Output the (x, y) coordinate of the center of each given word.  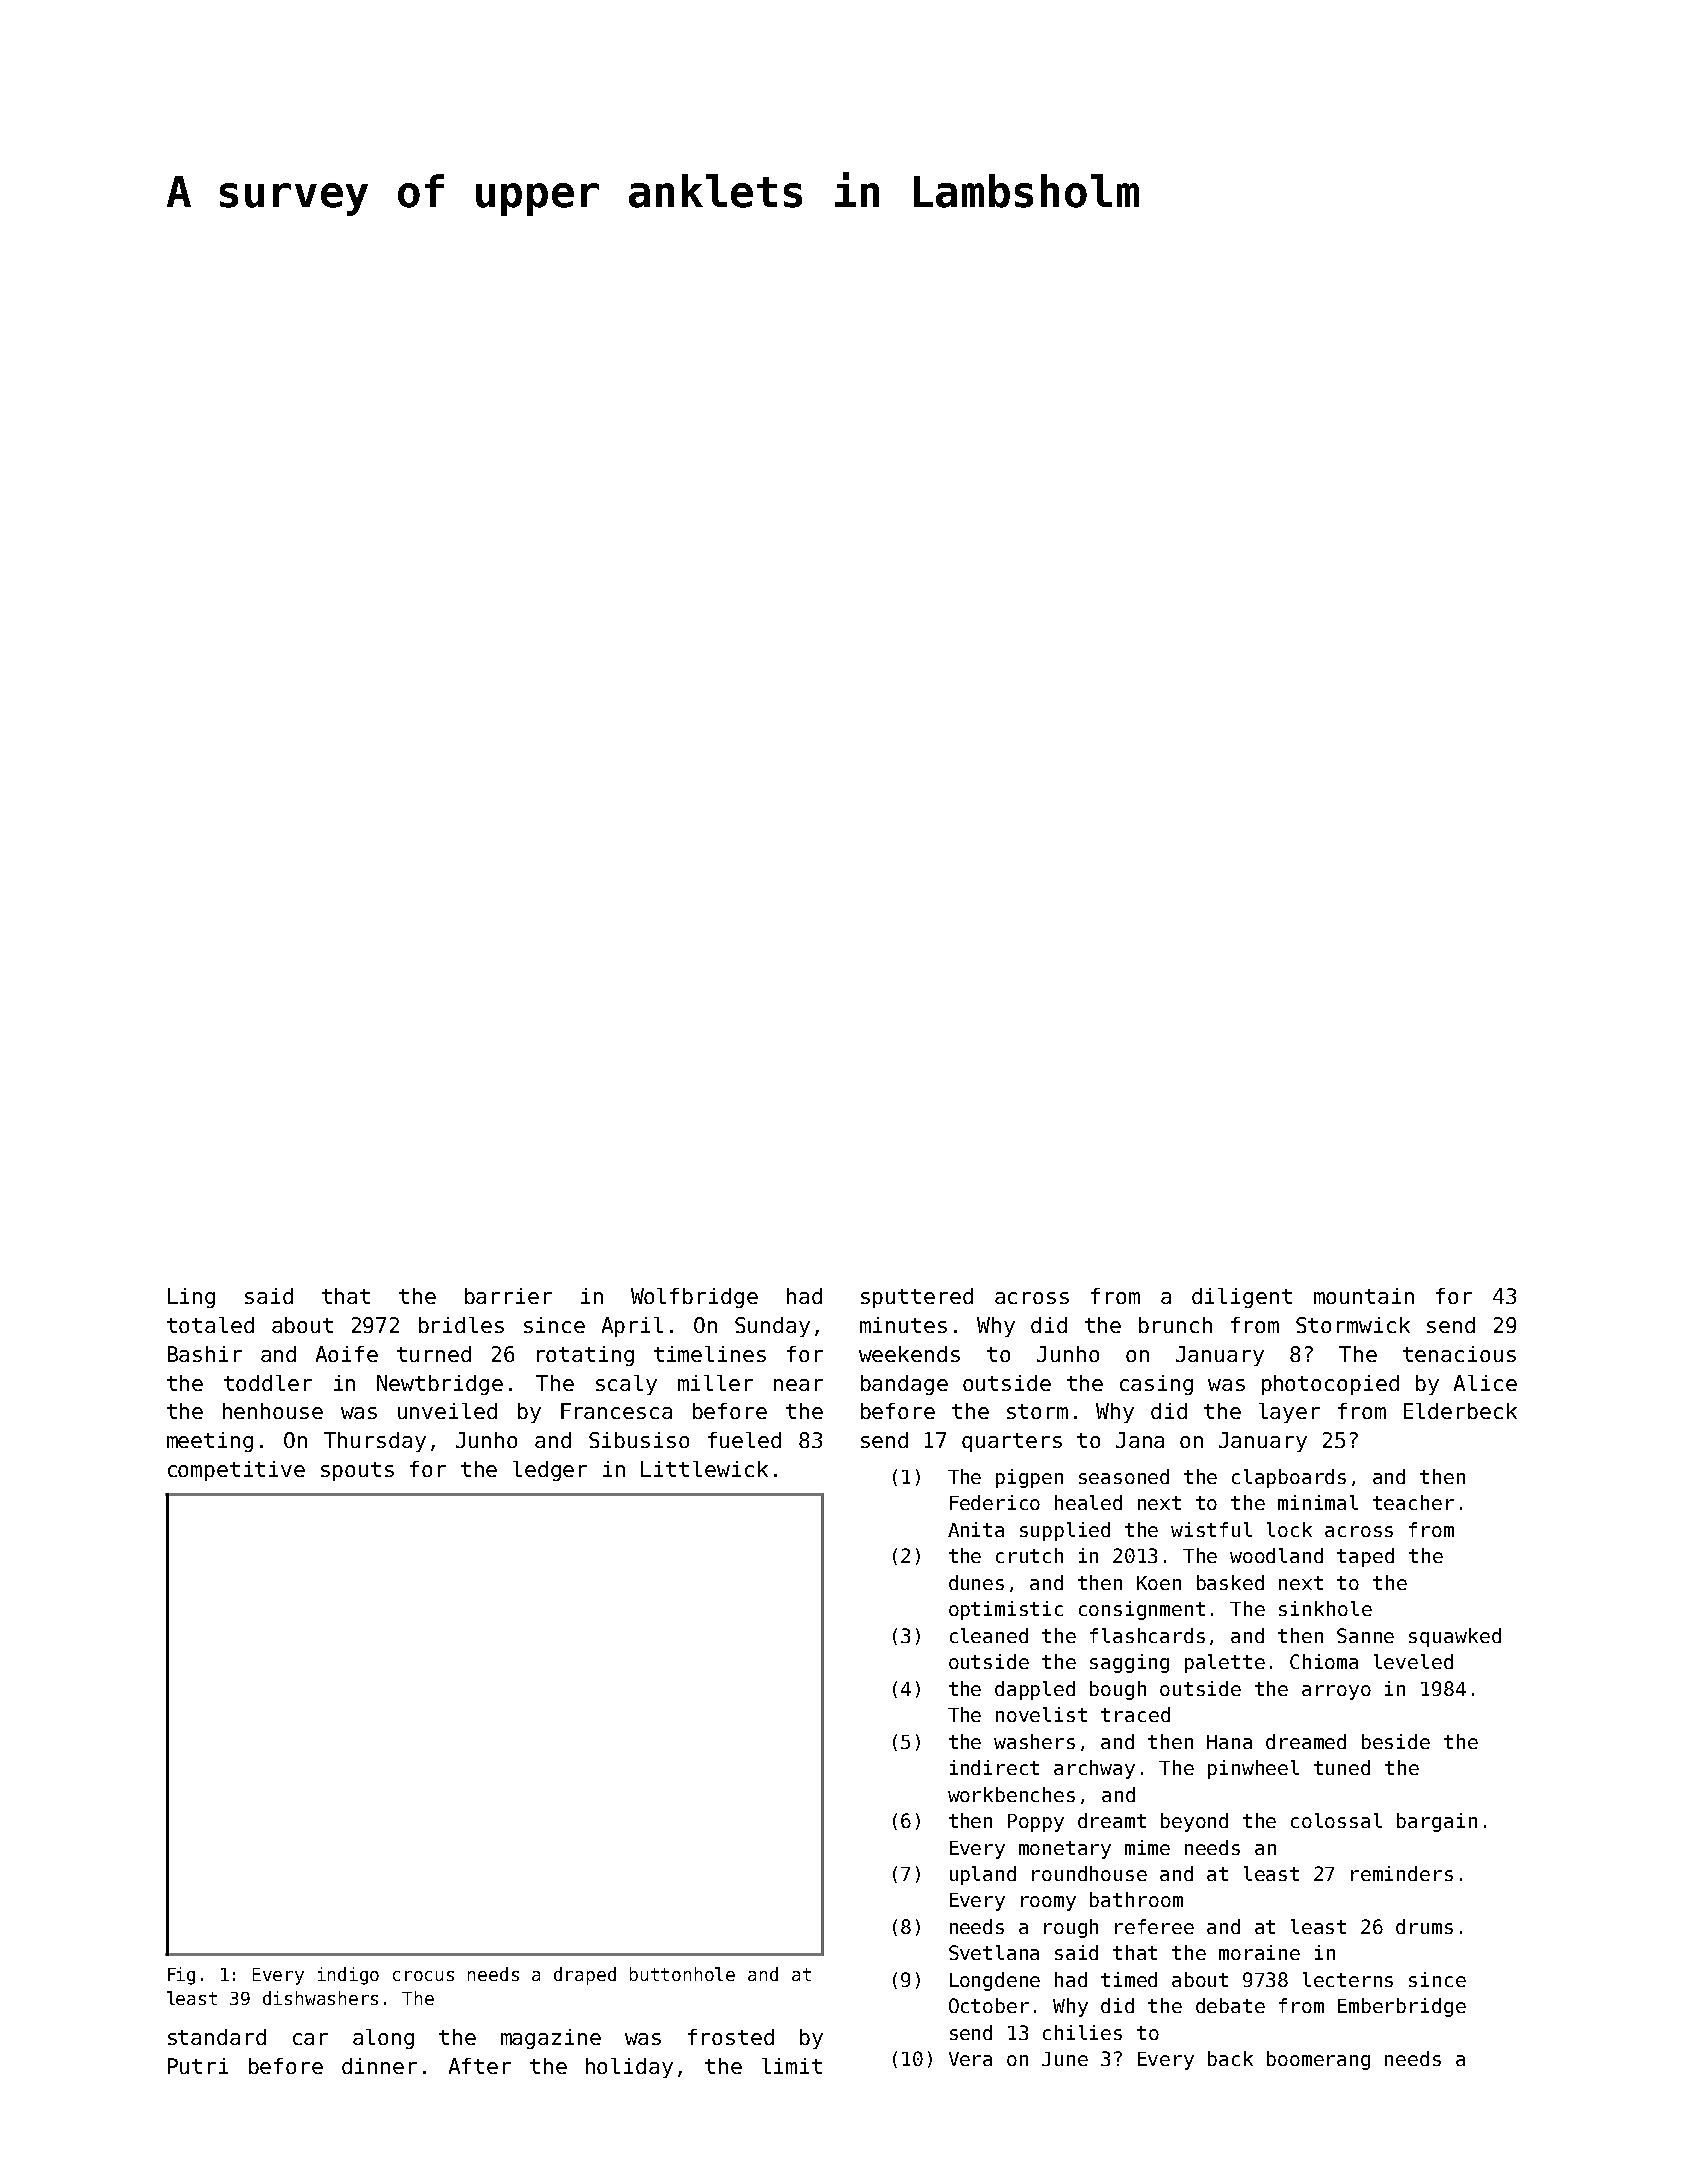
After (480, 2066)
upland (983, 1875)
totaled (210, 1325)
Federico (995, 1502)
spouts (357, 1471)
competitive (236, 1471)
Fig (181, 1976)
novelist (1041, 1714)
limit (792, 2066)
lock (1289, 1529)
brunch (1175, 1325)
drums (1424, 1926)
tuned (1342, 1767)
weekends (909, 1354)
